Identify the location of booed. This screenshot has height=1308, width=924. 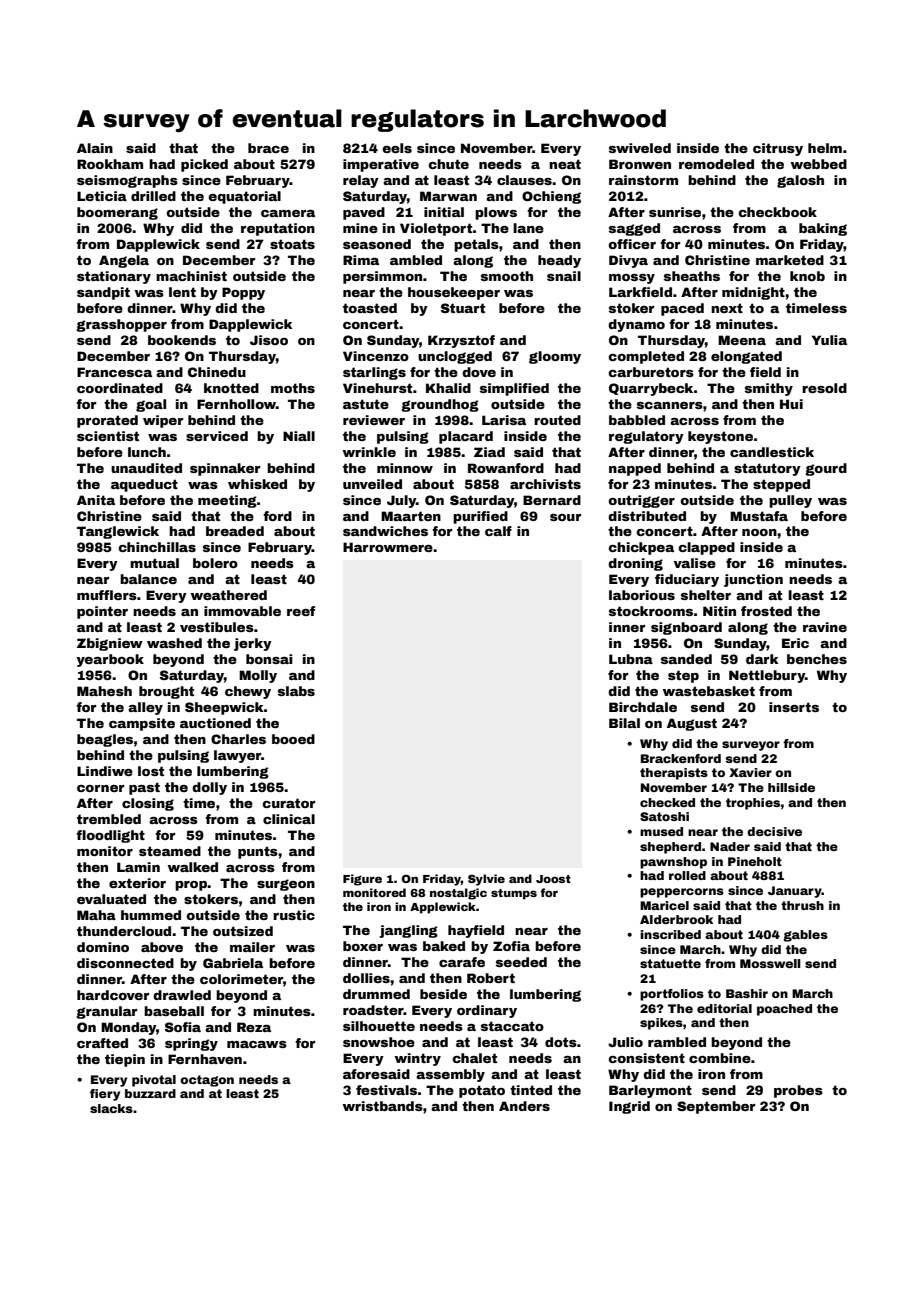
(293, 739).
